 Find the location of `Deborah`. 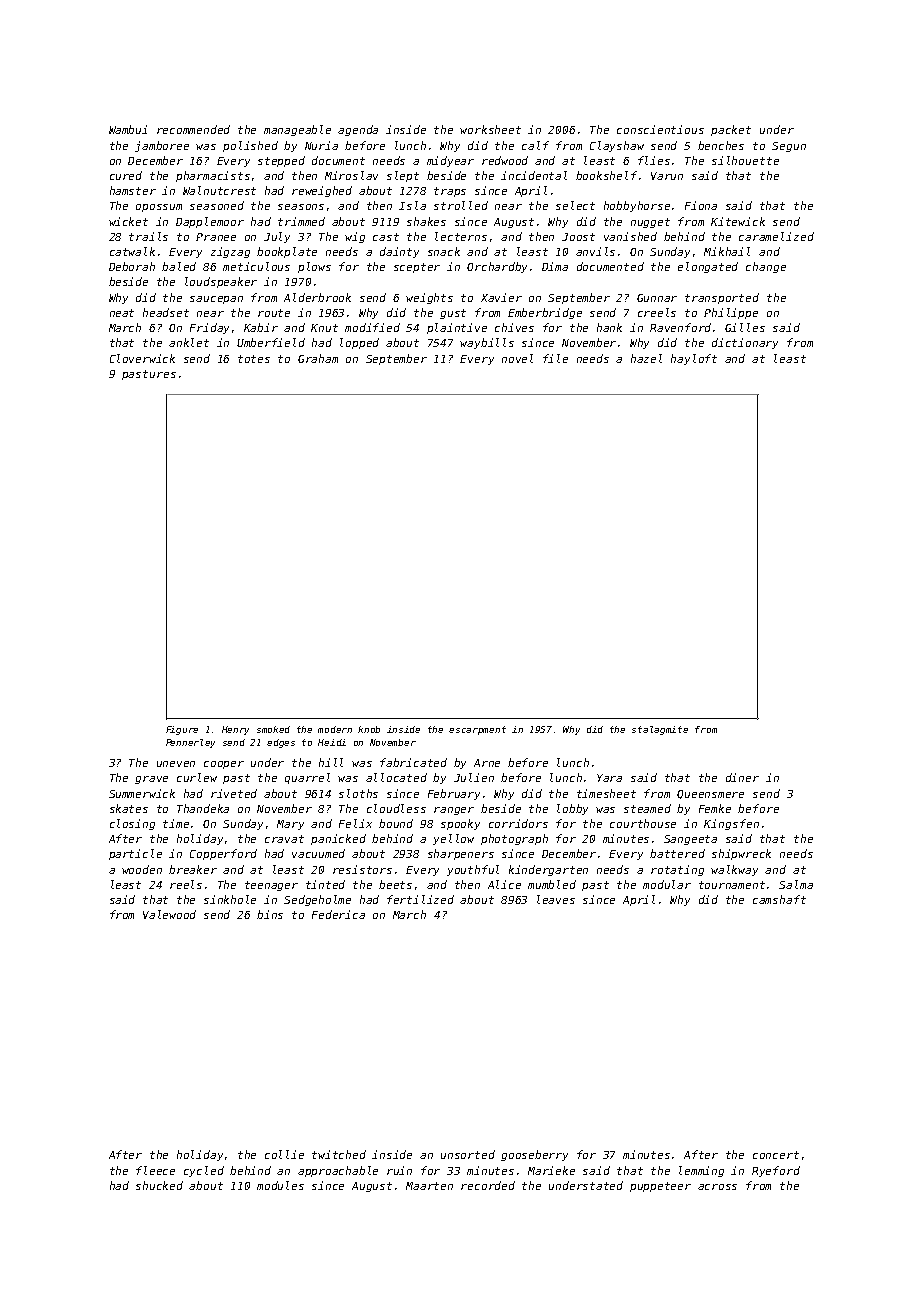

Deborah is located at coordinates (132, 266).
